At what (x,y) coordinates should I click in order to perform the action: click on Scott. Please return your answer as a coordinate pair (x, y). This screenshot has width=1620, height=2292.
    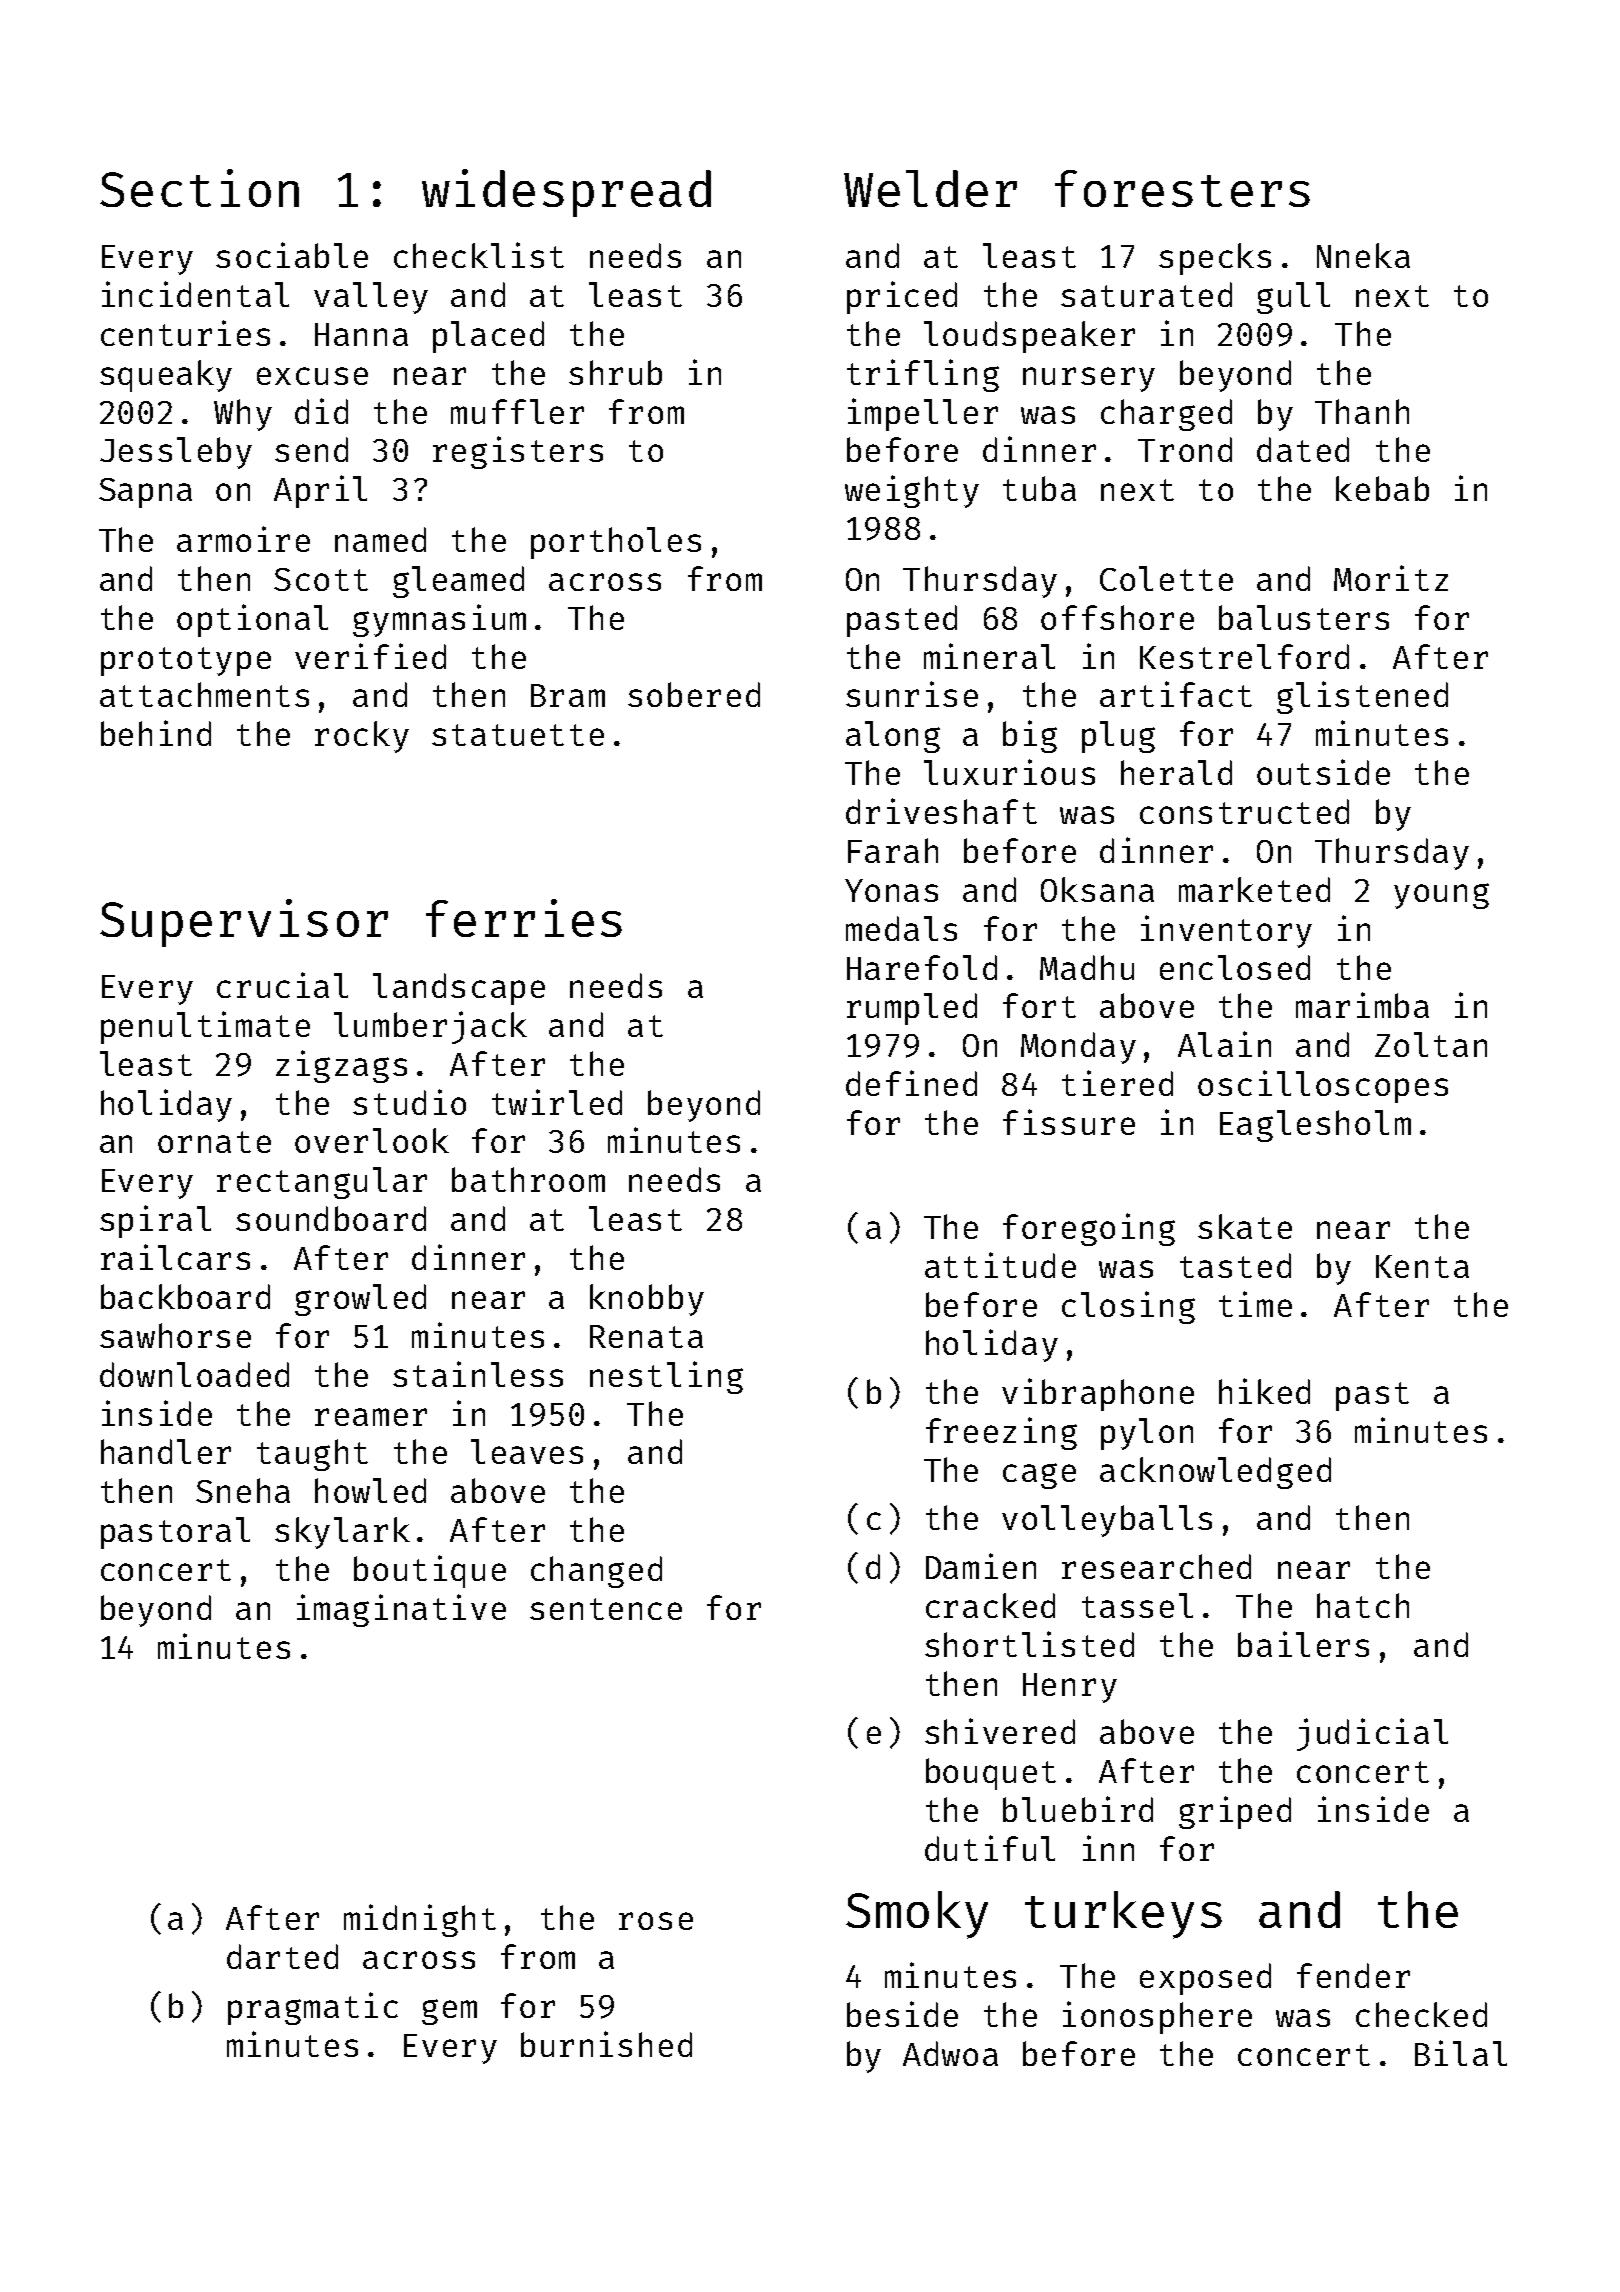
    Looking at the image, I should click on (321, 579).
